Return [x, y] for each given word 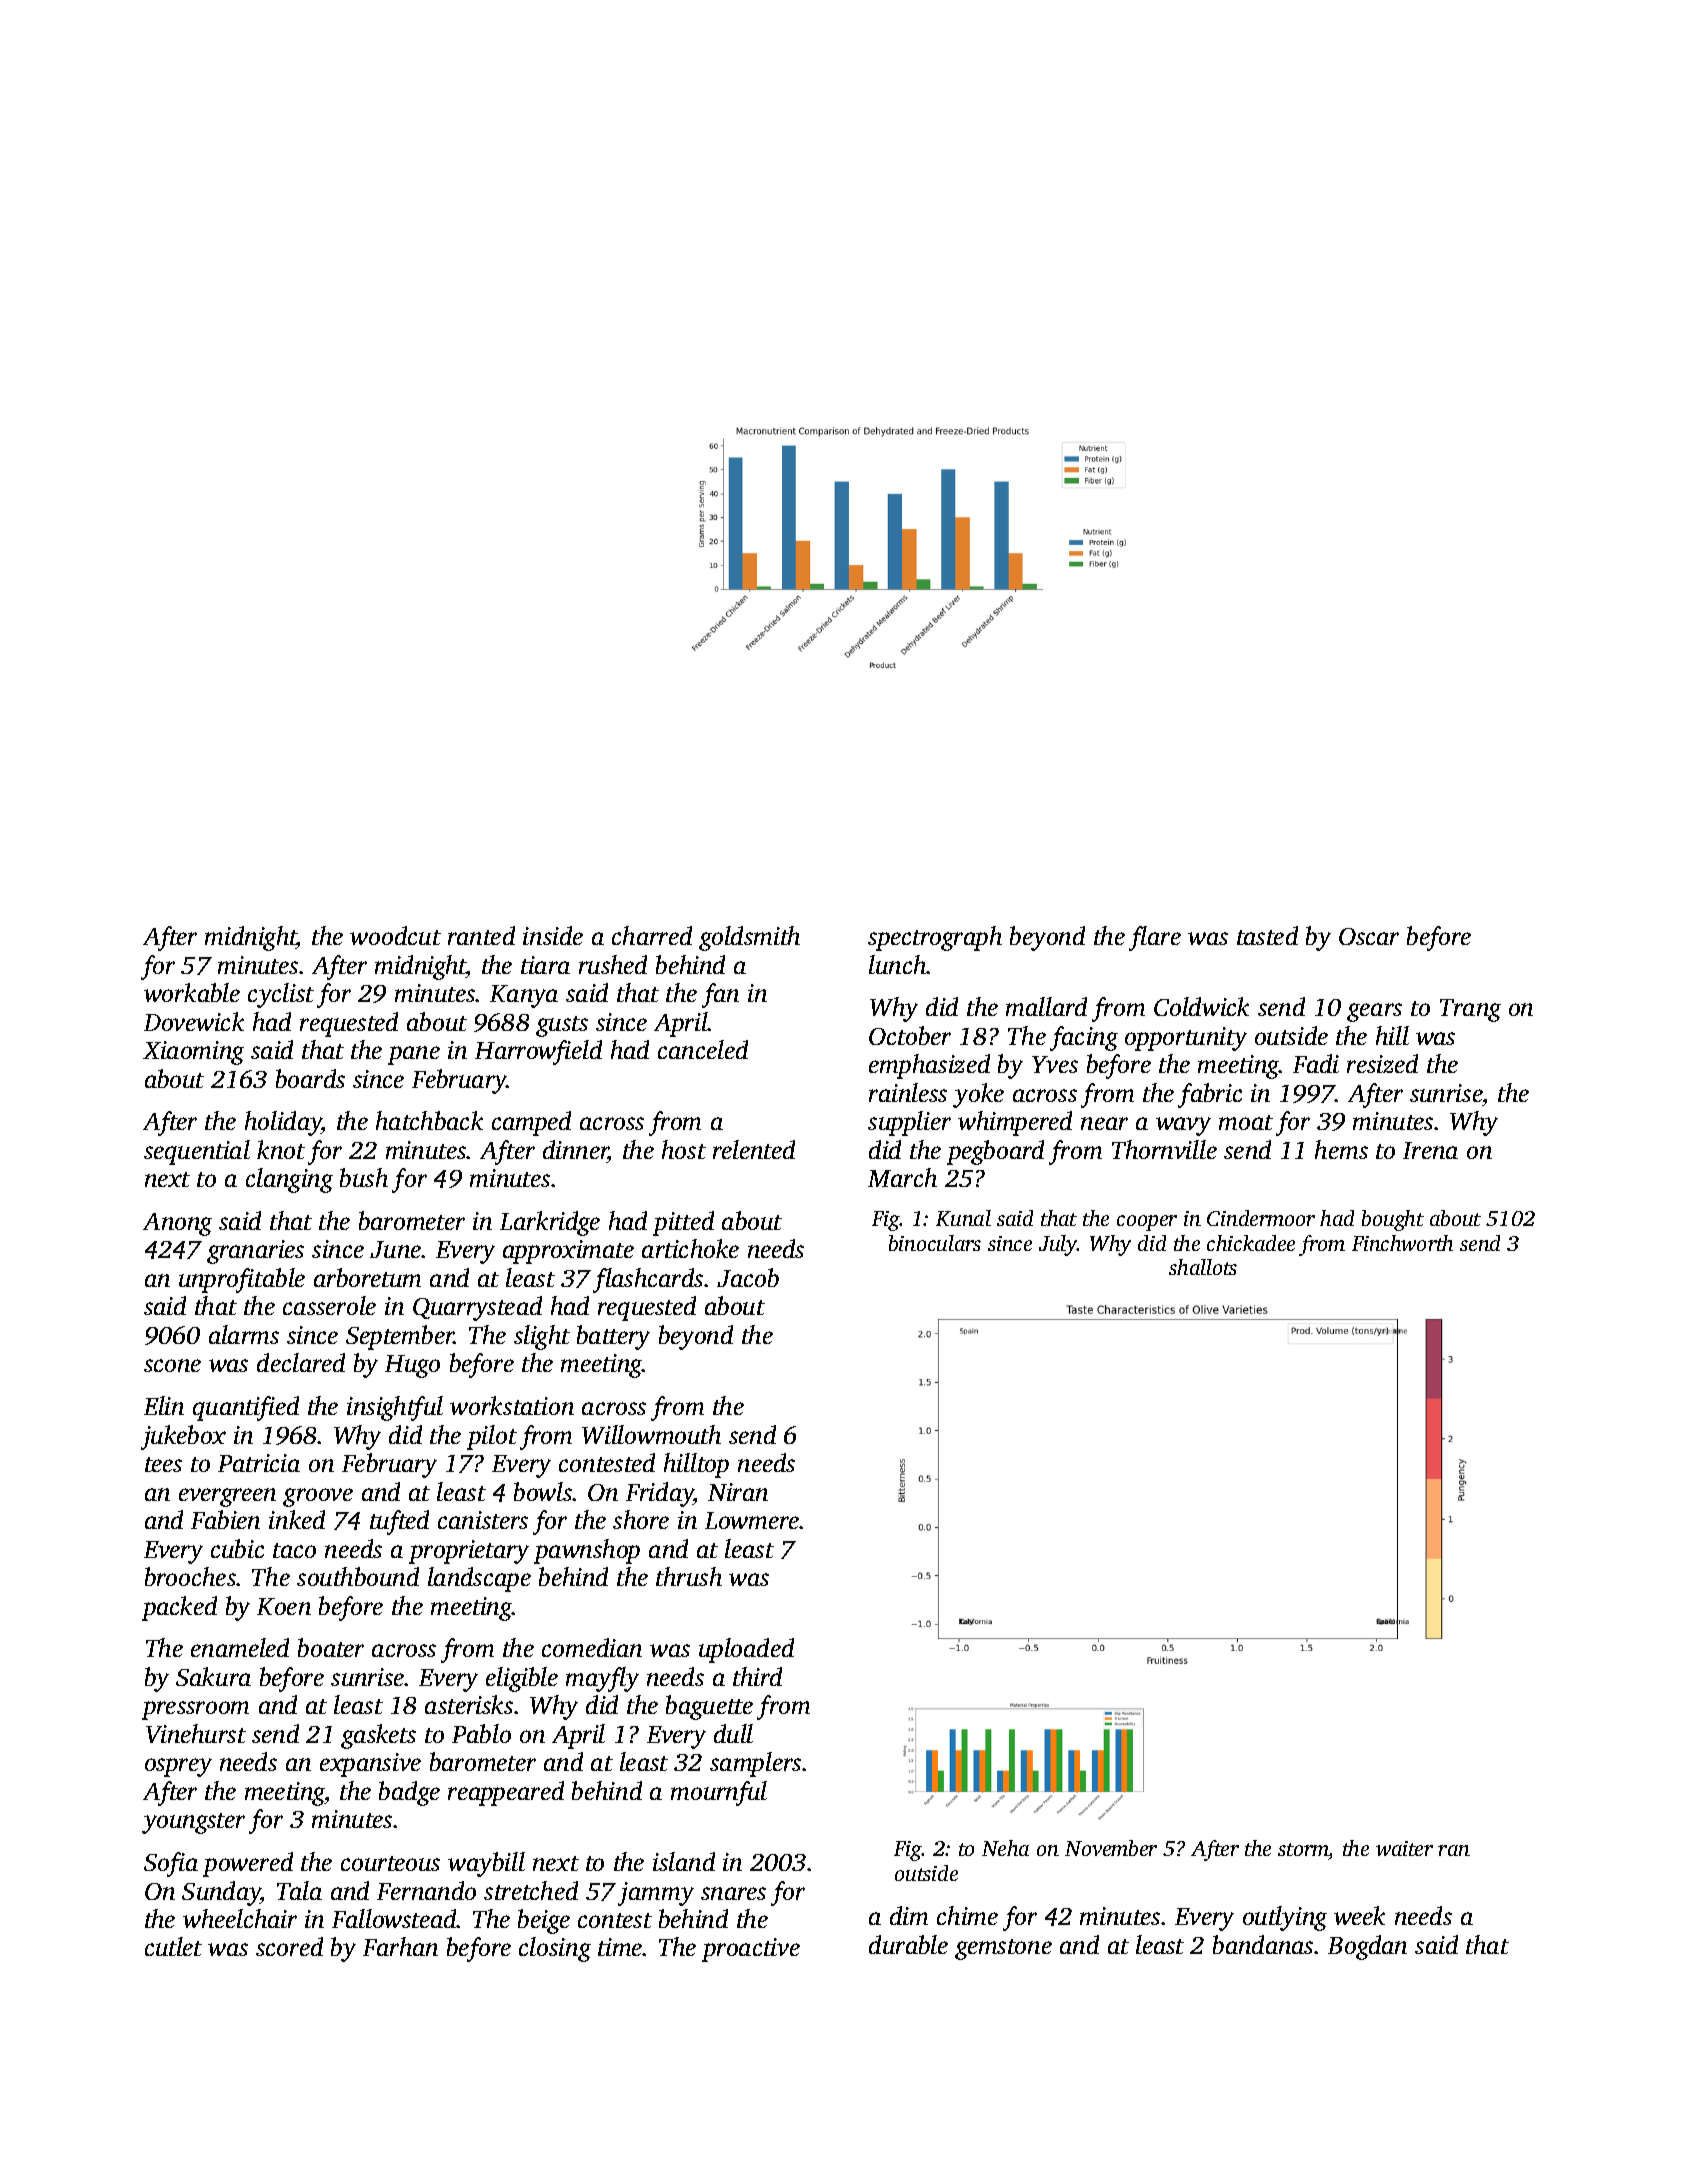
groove [318, 1497]
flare [1155, 938]
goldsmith [749, 938]
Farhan [400, 1946]
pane [414, 1055]
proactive [751, 1950]
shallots [1203, 1267]
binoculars [935, 1243]
